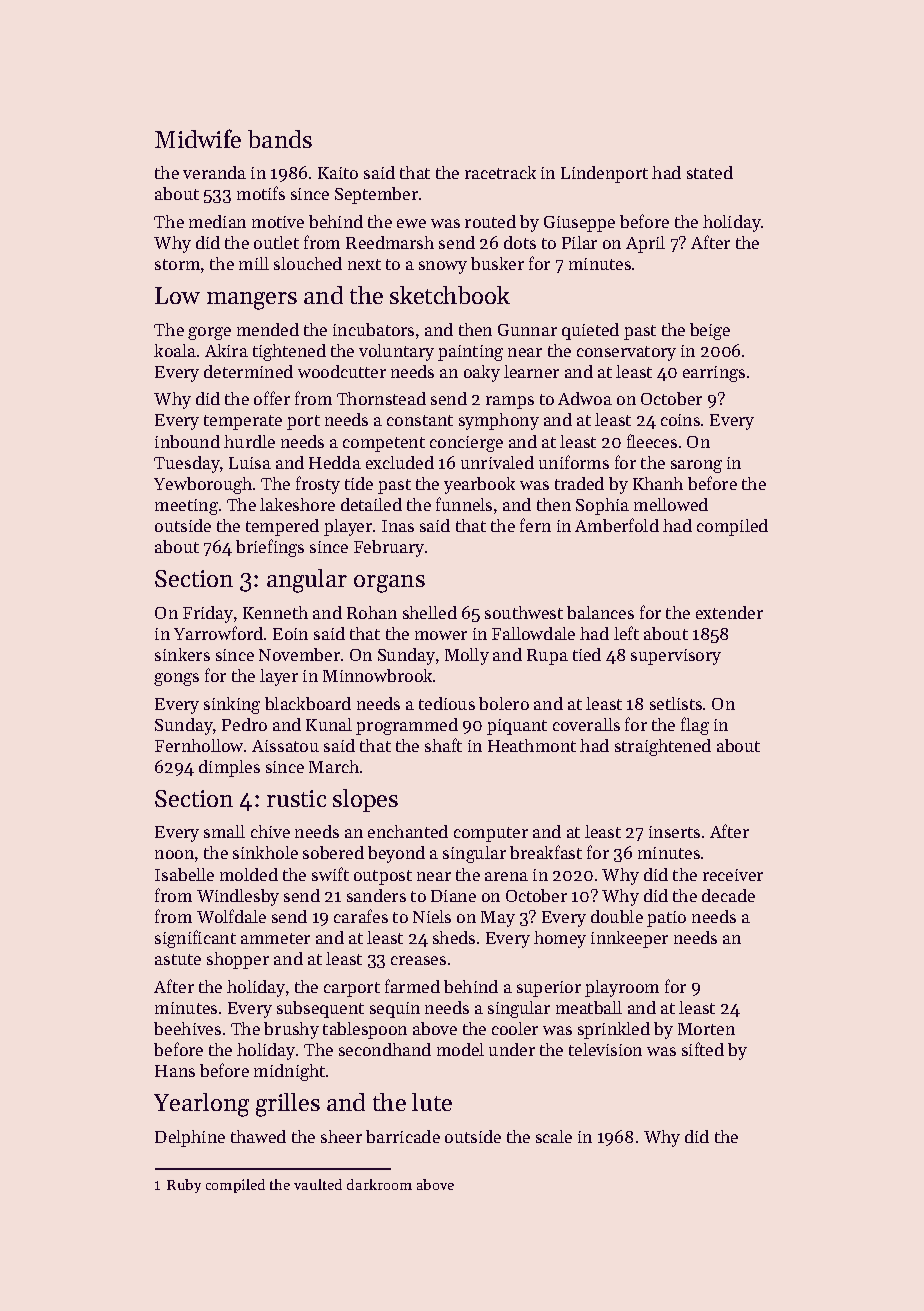 The width and height of the screenshot is (924, 1311). What do you see at coordinates (703, 1049) in the screenshot?
I see `sifted` at bounding box center [703, 1049].
